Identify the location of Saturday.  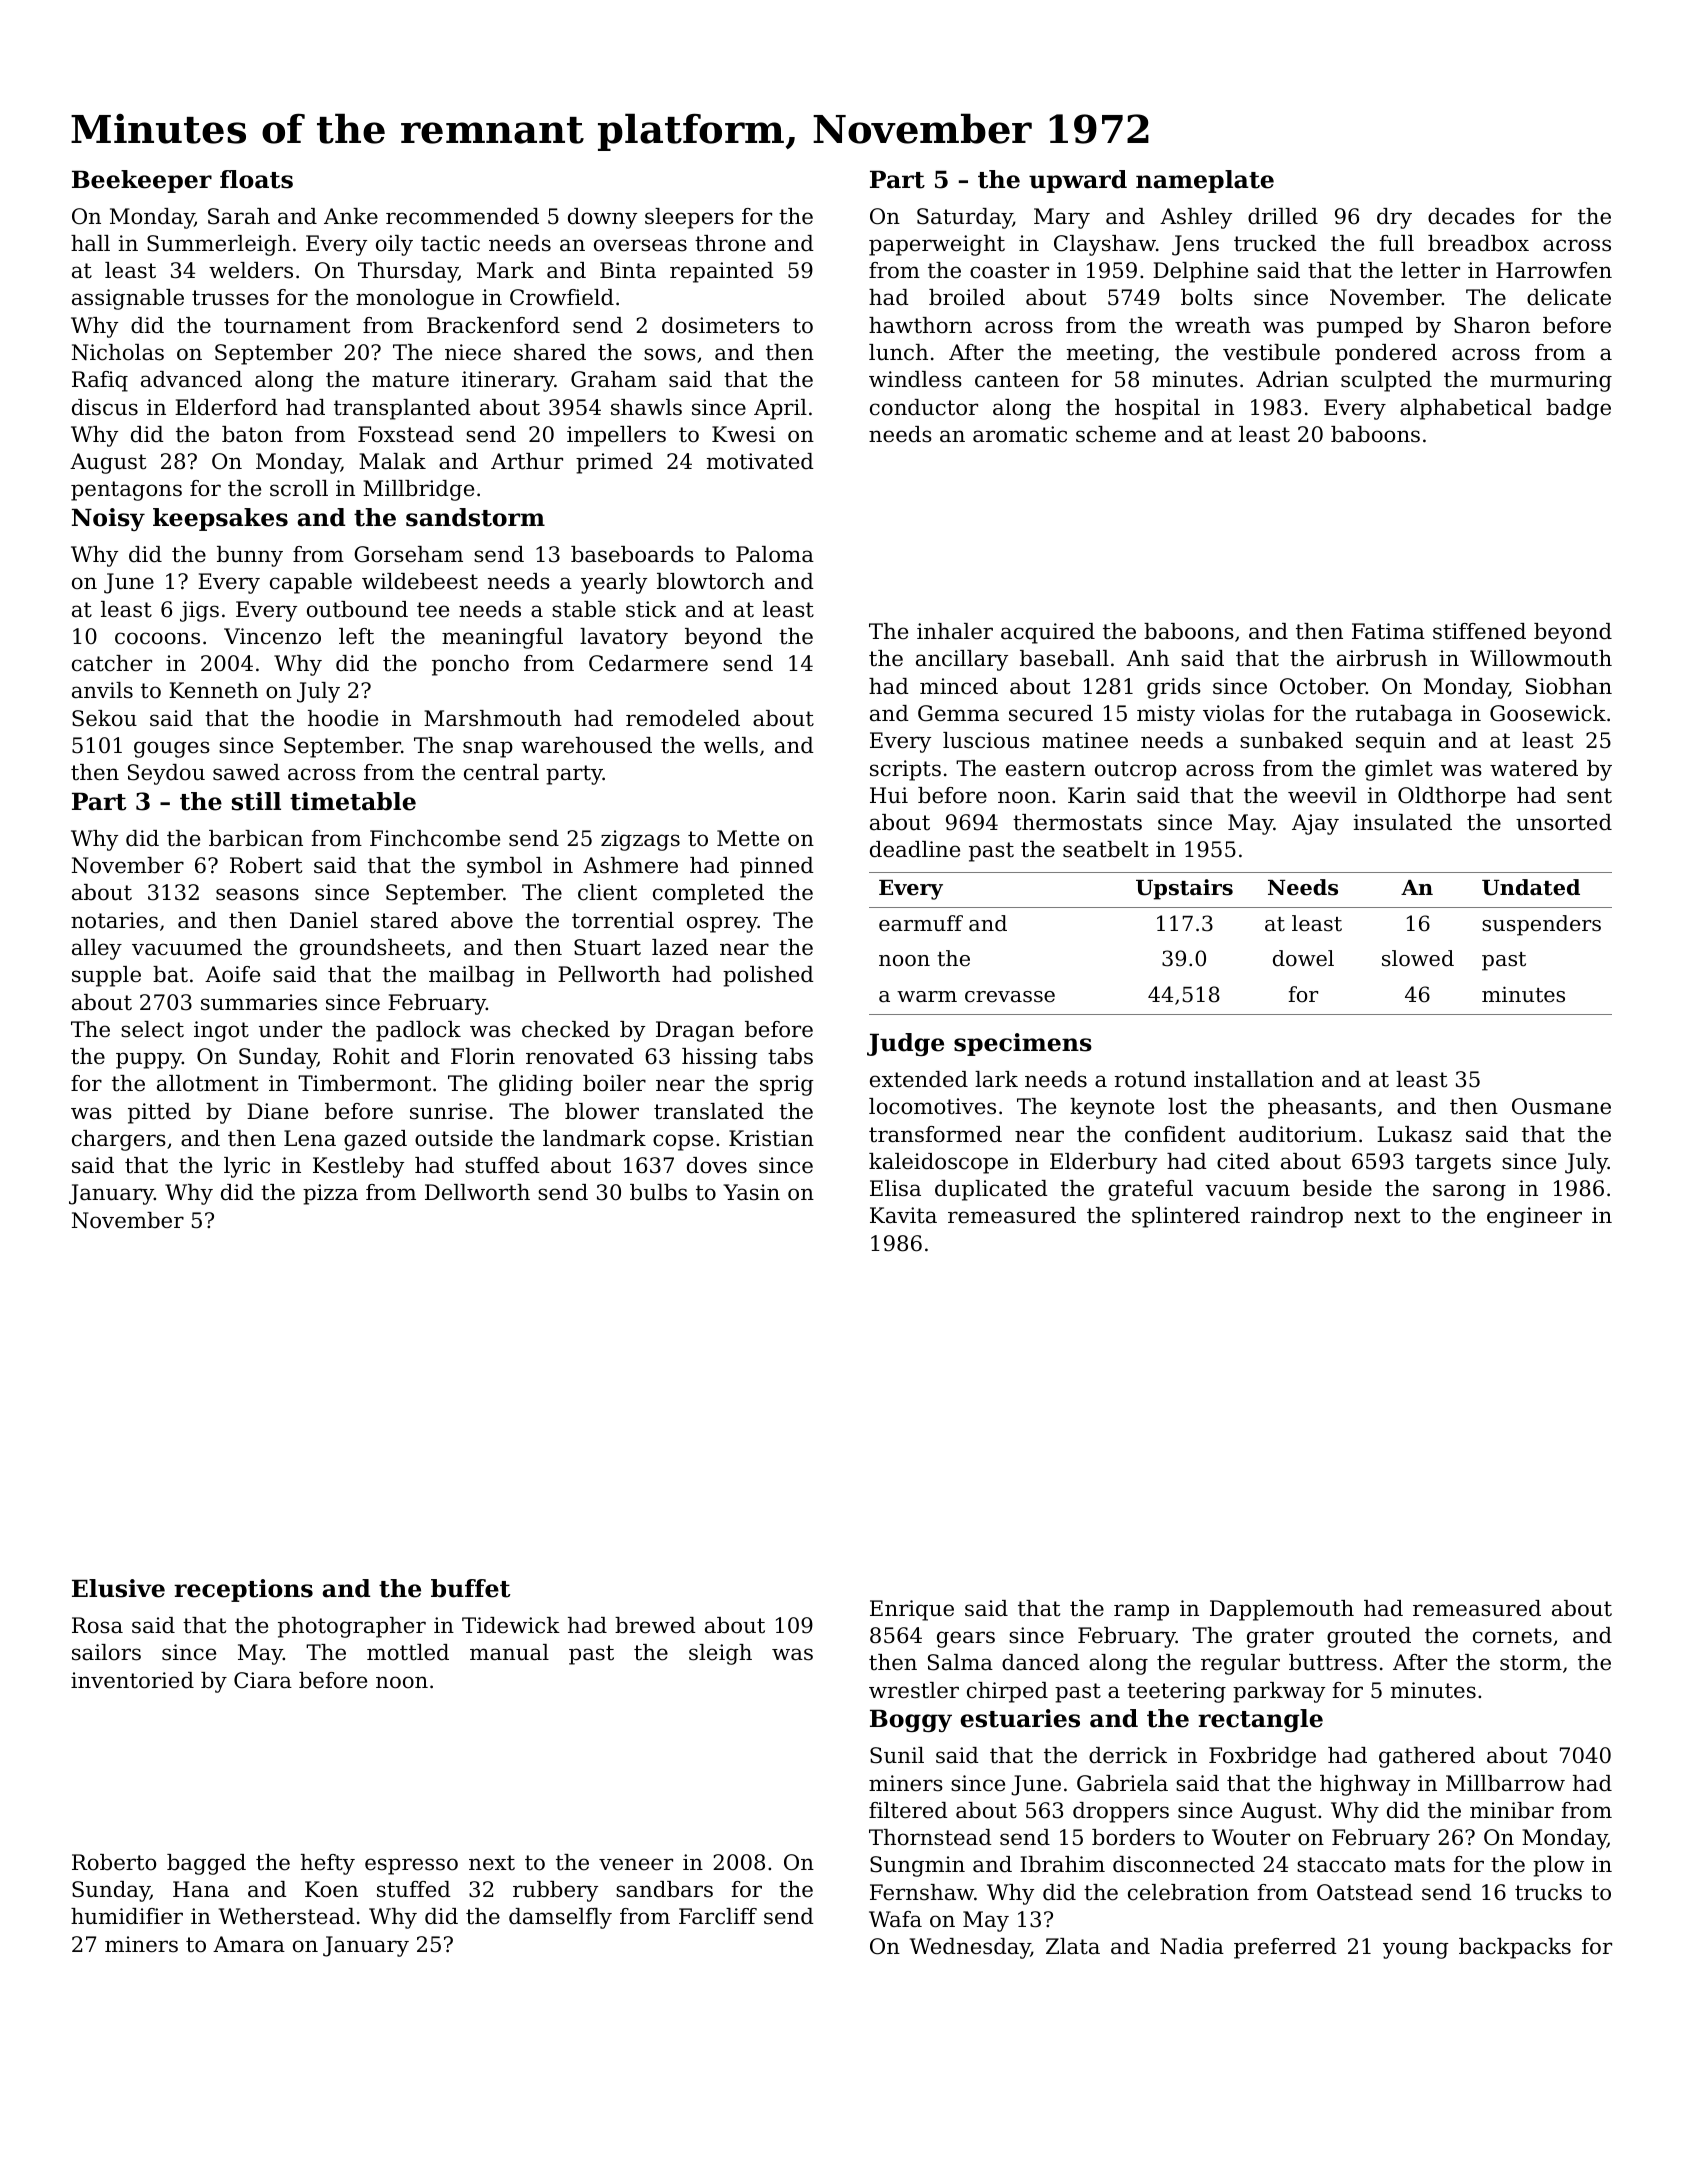
(965, 218).
